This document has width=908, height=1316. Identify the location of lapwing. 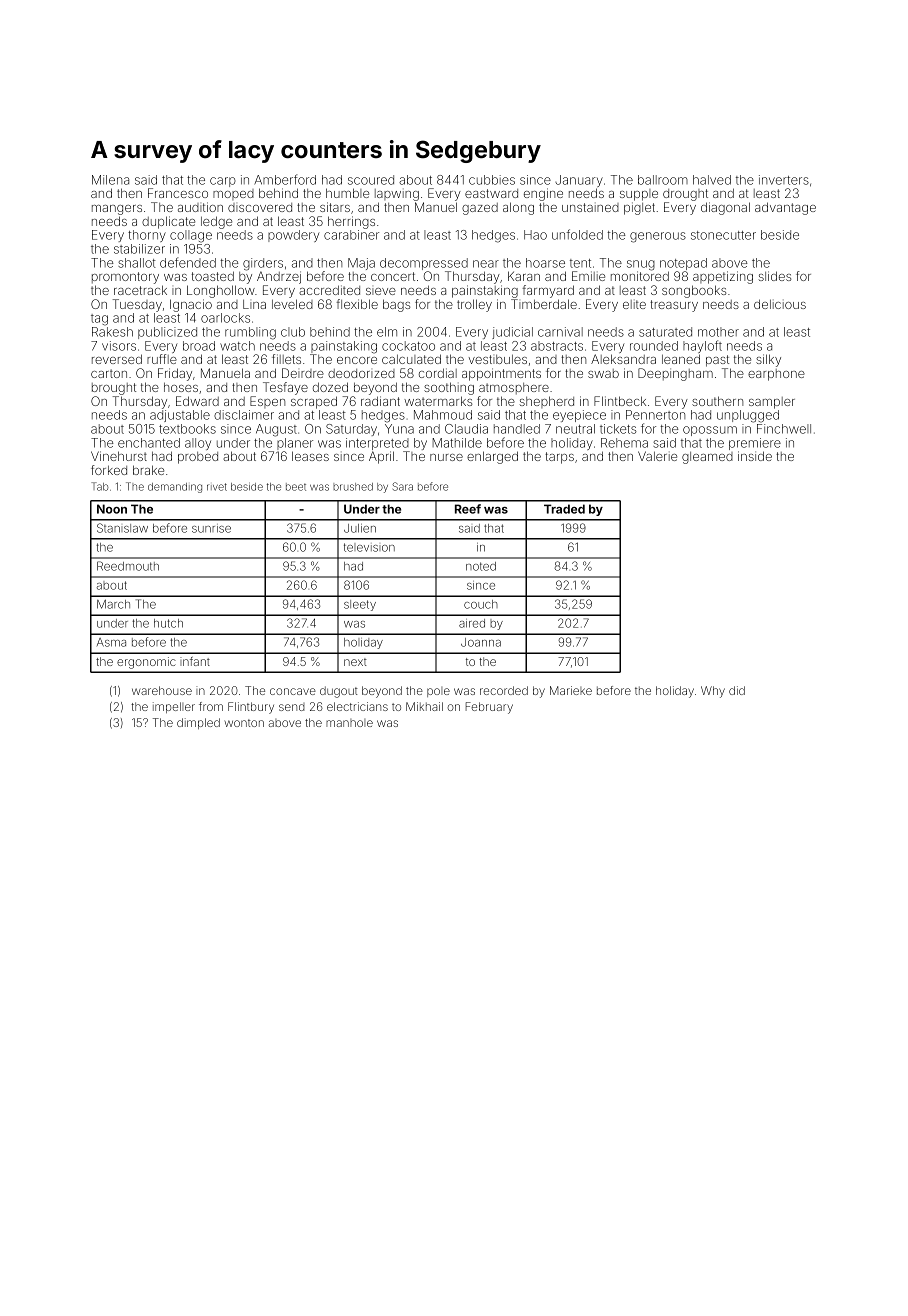
(397, 195).
